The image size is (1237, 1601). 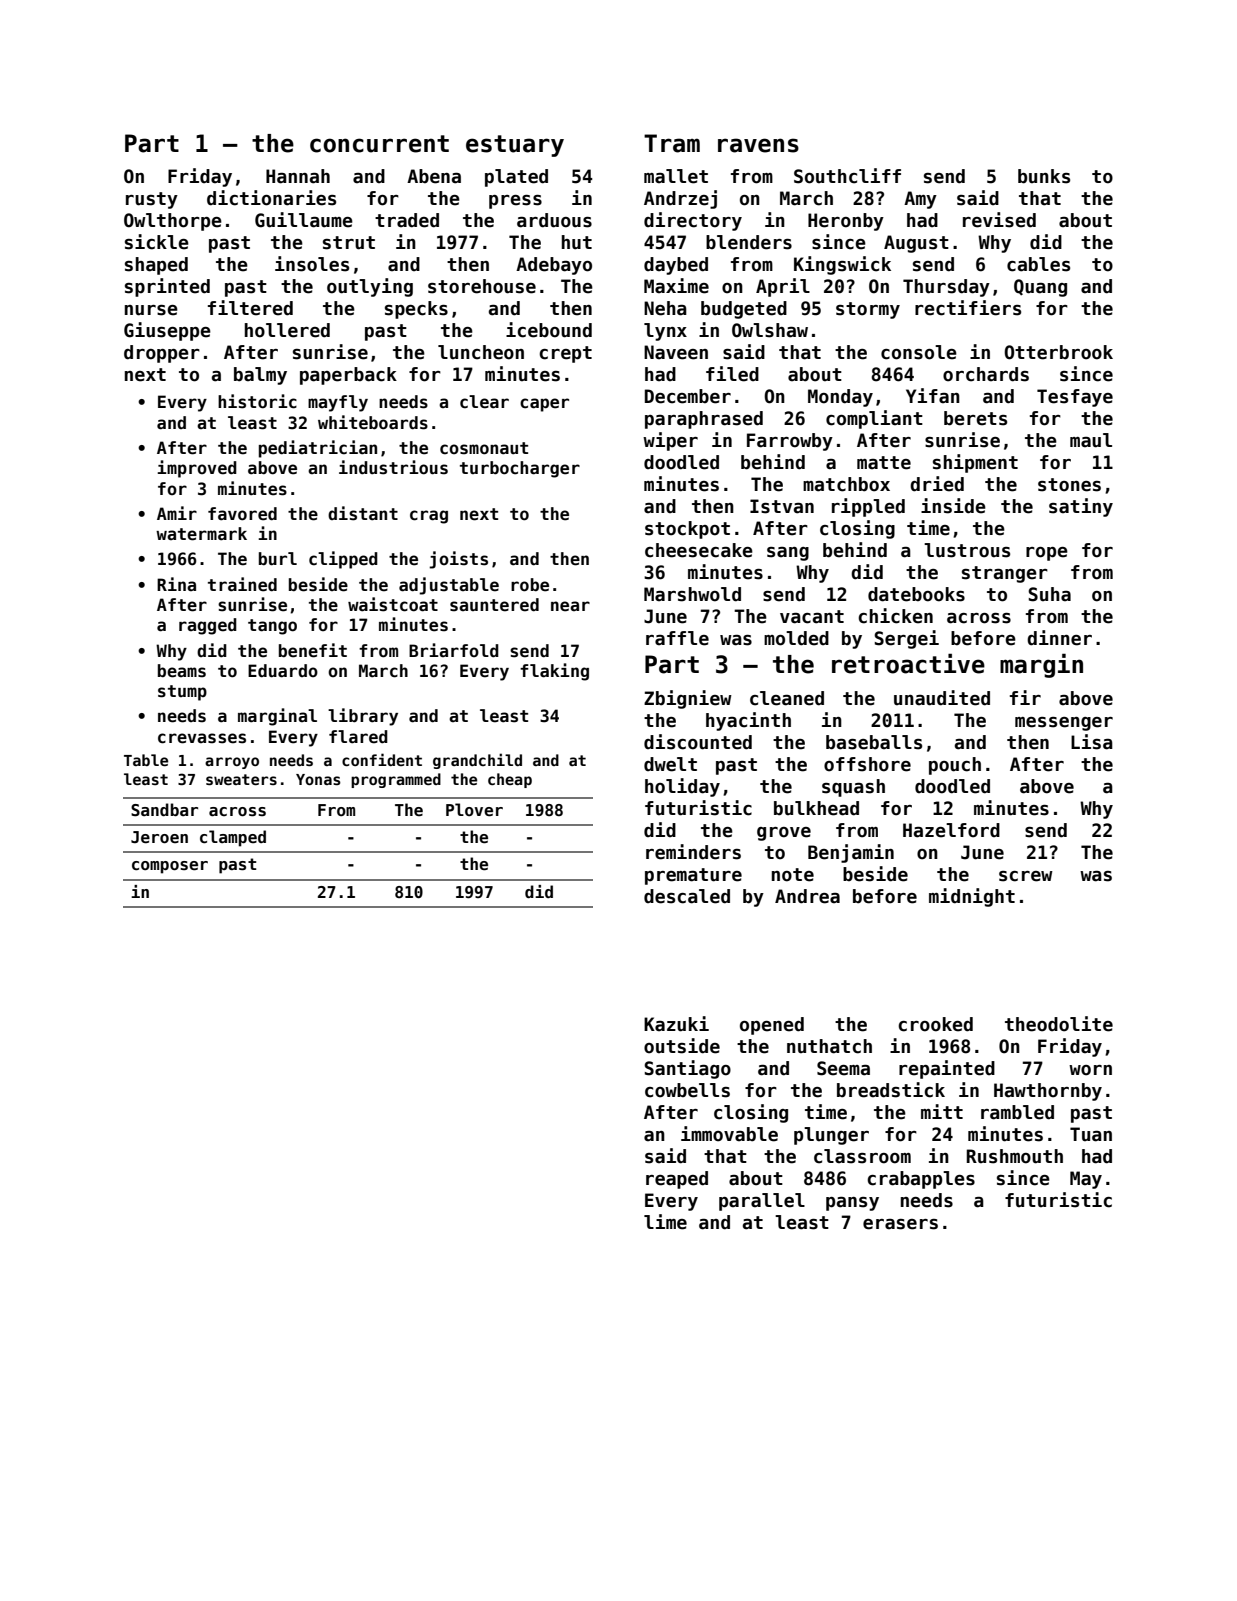 What do you see at coordinates (772, 1026) in the screenshot?
I see `opened` at bounding box center [772, 1026].
